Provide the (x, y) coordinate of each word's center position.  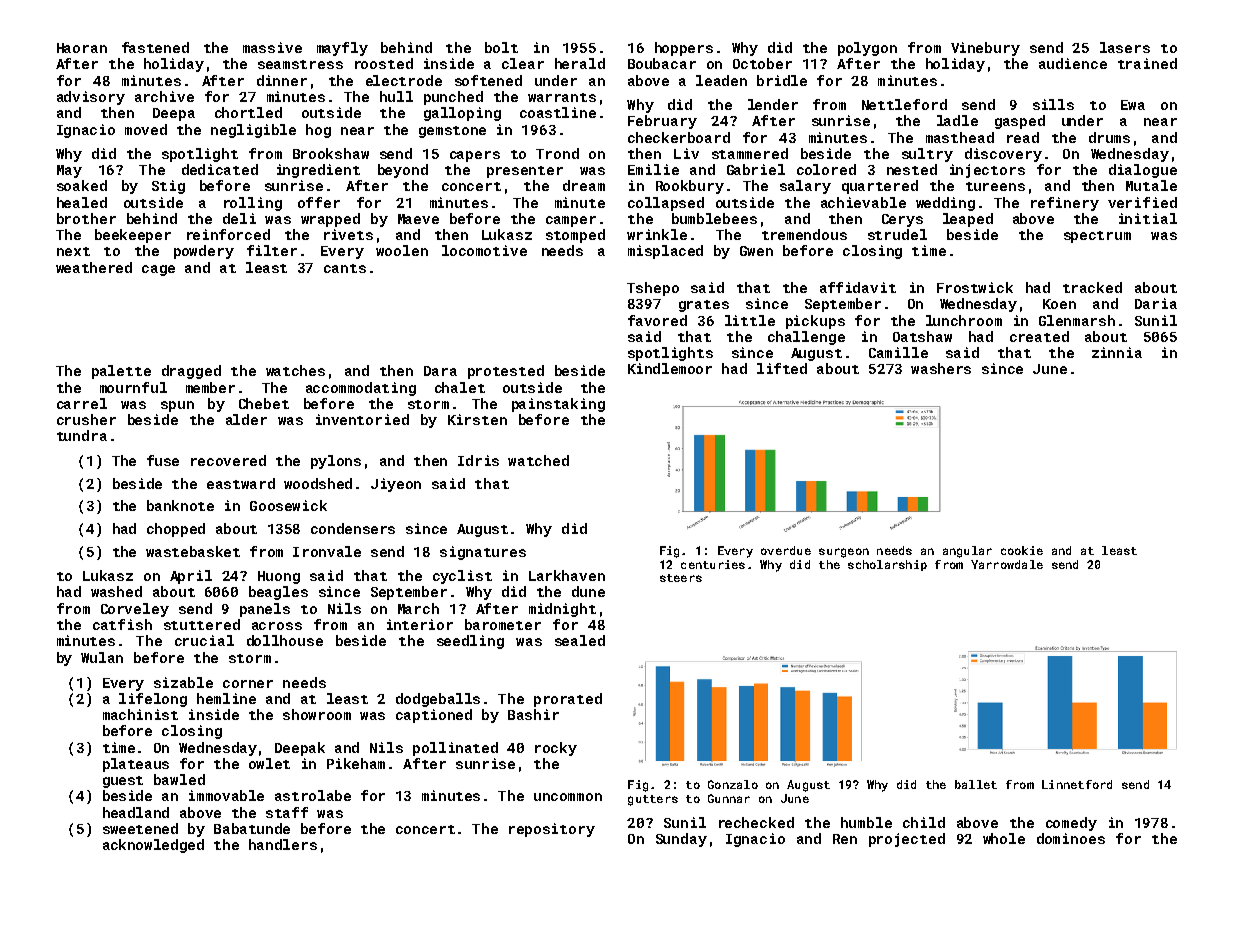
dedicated (220, 169)
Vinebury (985, 49)
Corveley (135, 610)
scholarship (887, 565)
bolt (501, 47)
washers (941, 368)
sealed (580, 640)
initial (1148, 218)
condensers (353, 528)
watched (538, 460)
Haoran (82, 48)
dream (584, 185)
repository (552, 830)
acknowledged (153, 846)
